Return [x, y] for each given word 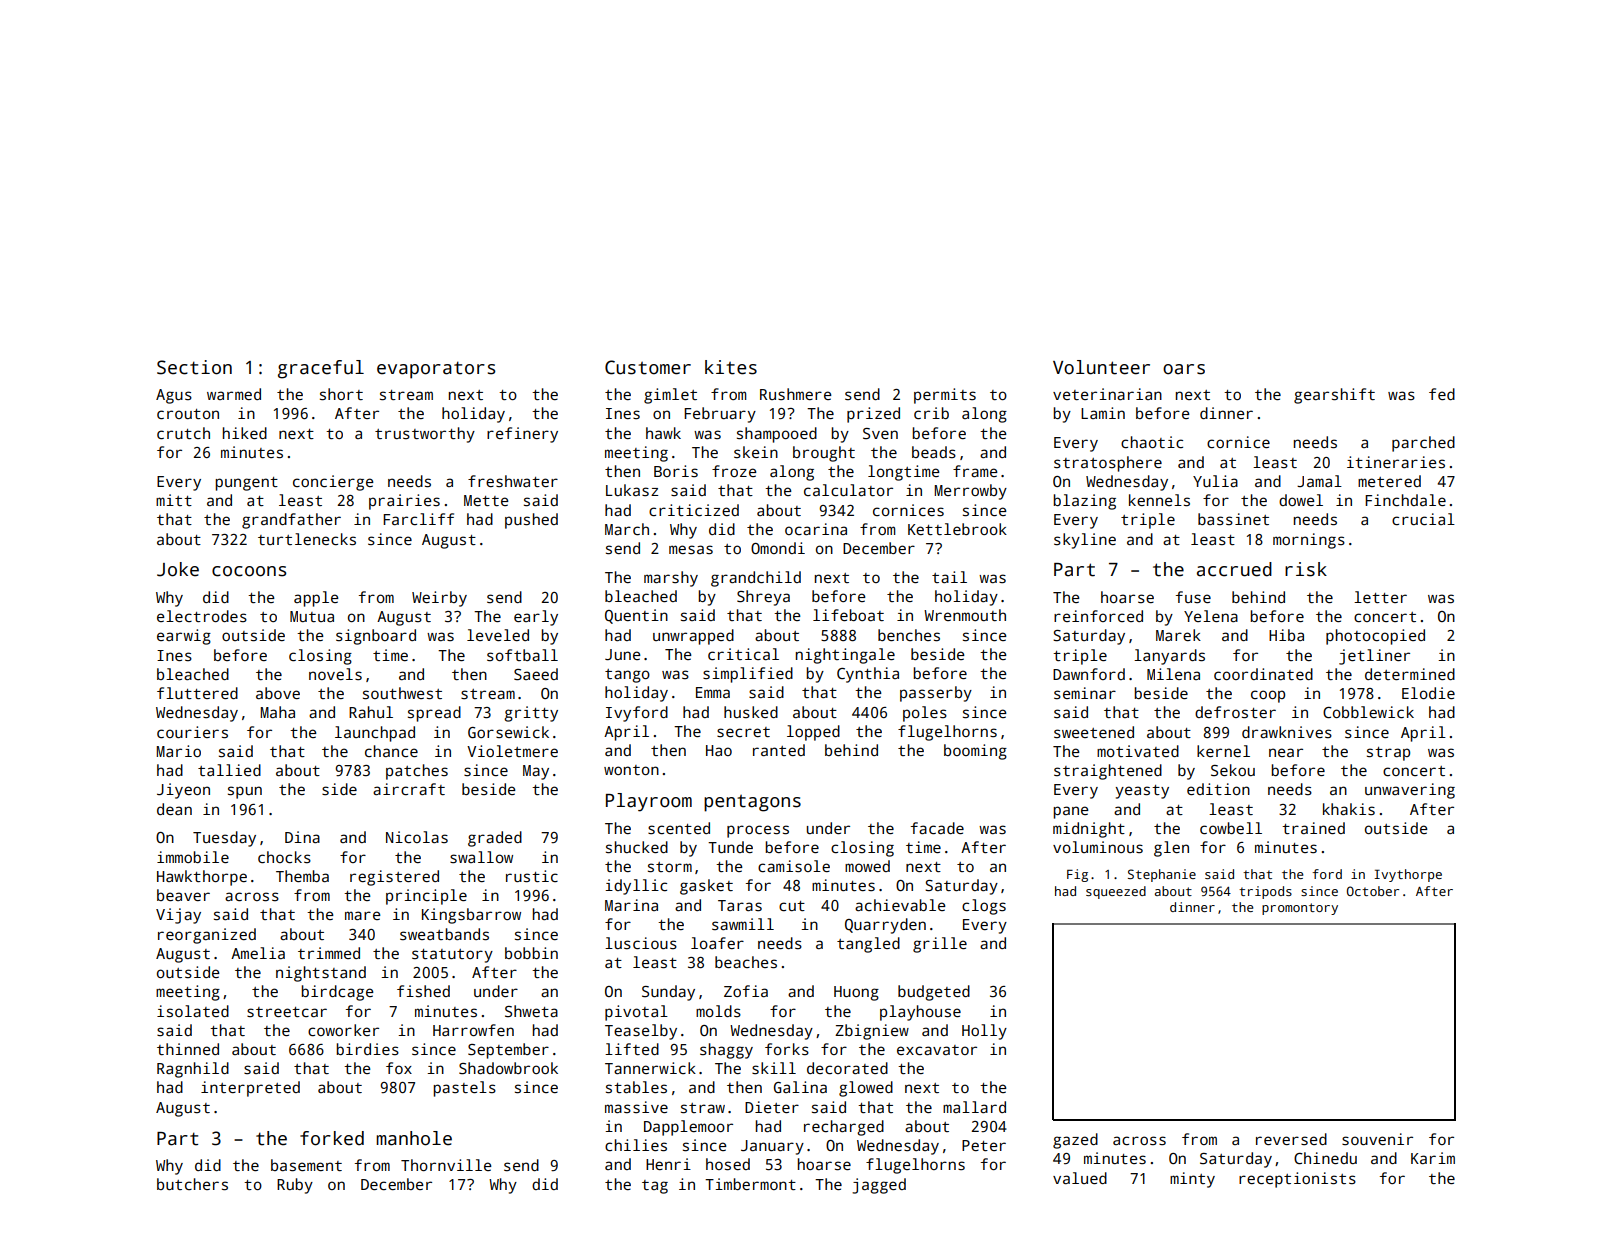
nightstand [321, 974]
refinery [522, 435]
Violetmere [512, 751]
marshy [671, 579]
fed [1442, 394]
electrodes [202, 616]
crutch [183, 433]
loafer [717, 943]
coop [1268, 696]
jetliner [1374, 657]
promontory [1300, 909]
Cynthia [868, 675]
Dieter [772, 1107]
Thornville [446, 1165]
